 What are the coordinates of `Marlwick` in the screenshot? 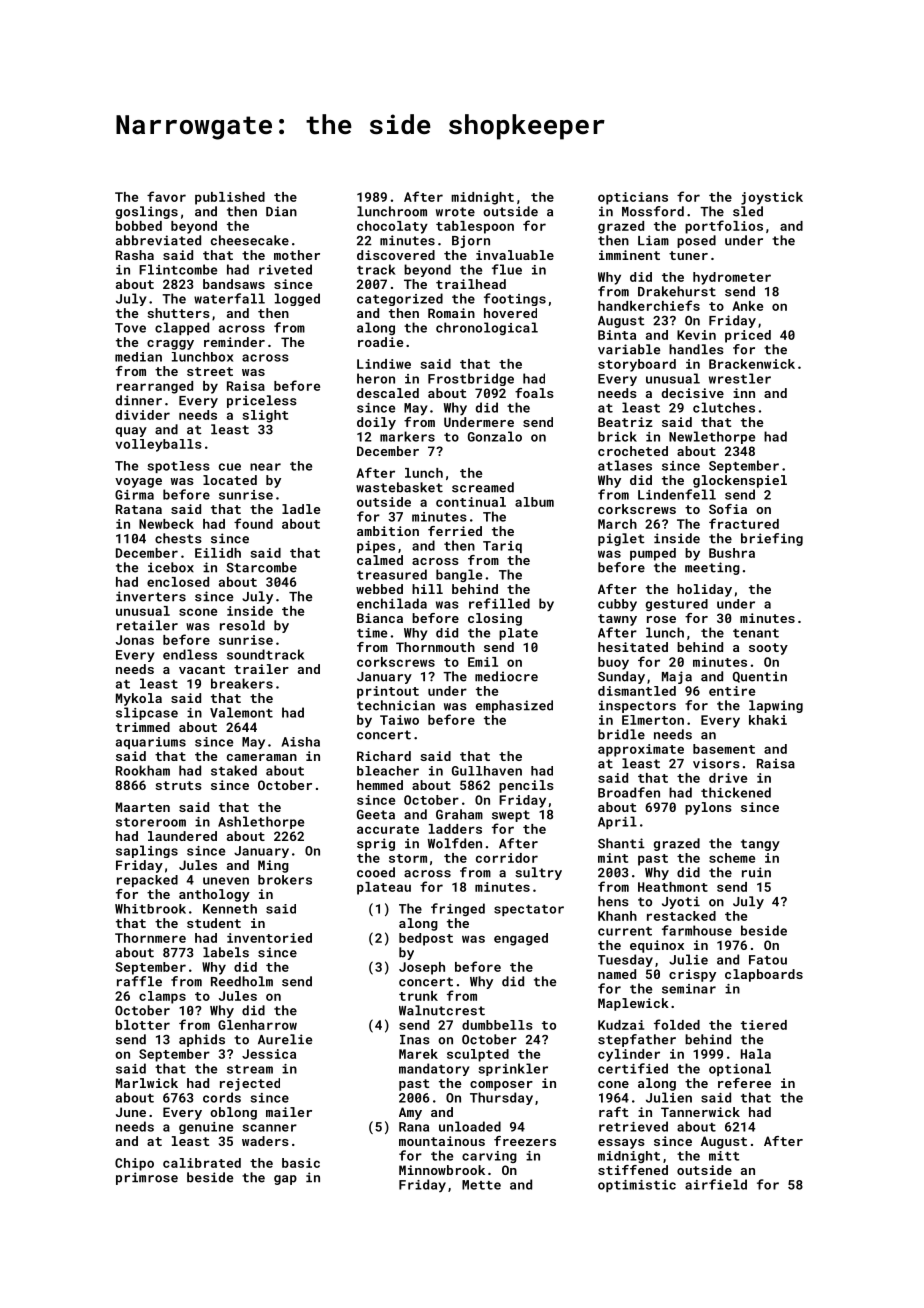 It's located at (147, 1083).
